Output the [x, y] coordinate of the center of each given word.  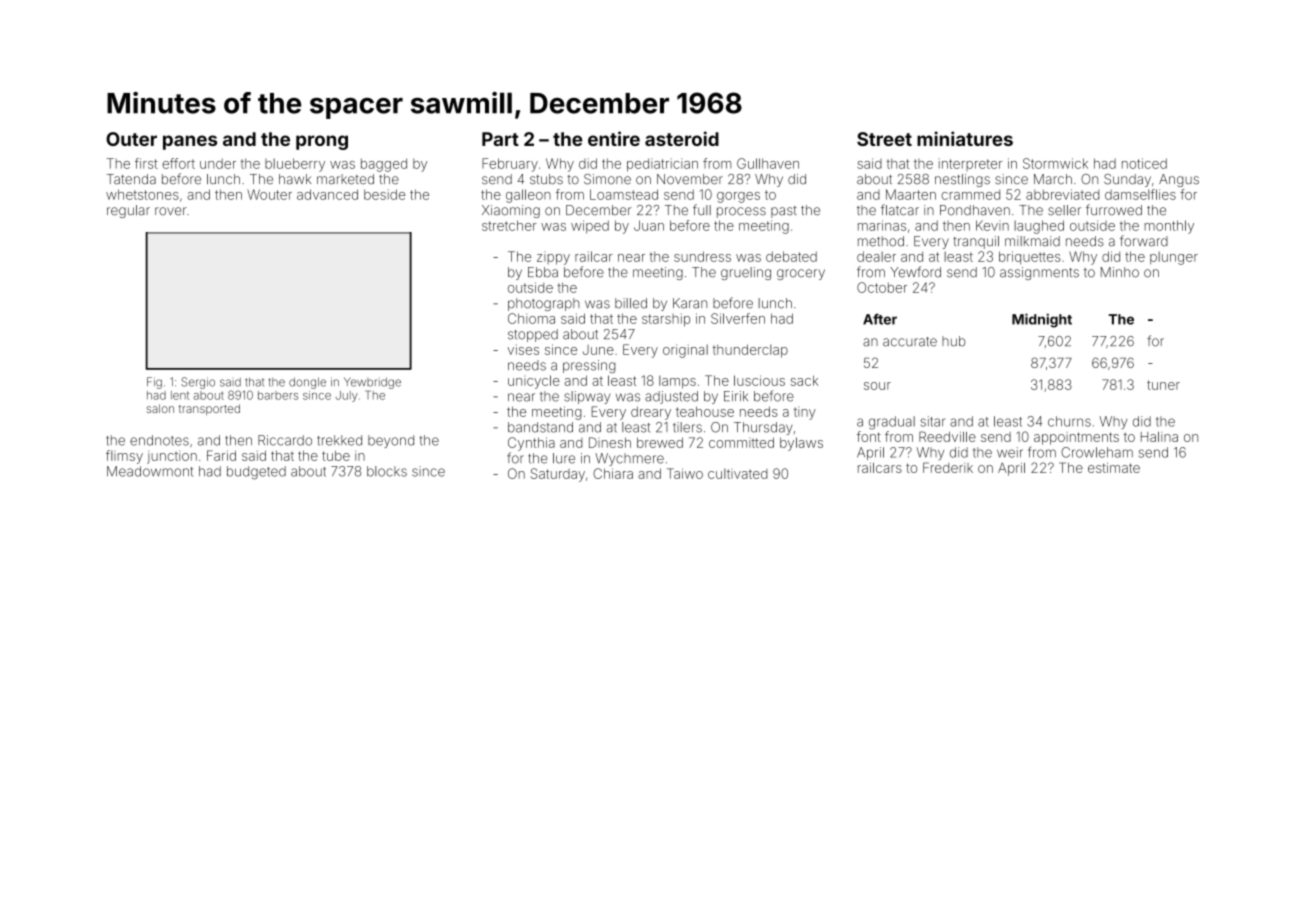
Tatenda [131, 179]
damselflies [1140, 194]
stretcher [509, 225]
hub [954, 341]
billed [631, 303]
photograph [543, 304]
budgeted [256, 473]
